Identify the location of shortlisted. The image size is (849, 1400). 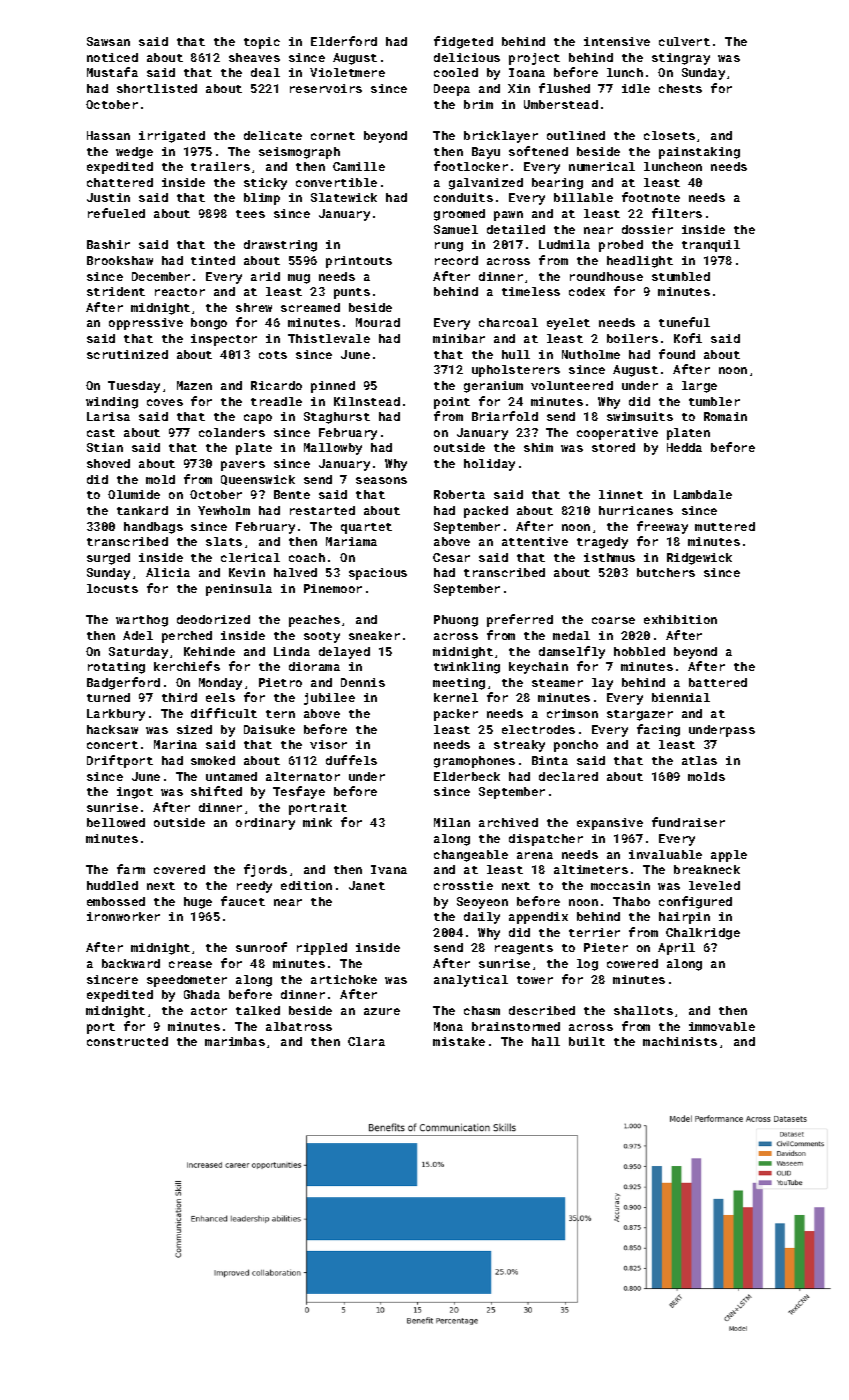
(157, 88).
